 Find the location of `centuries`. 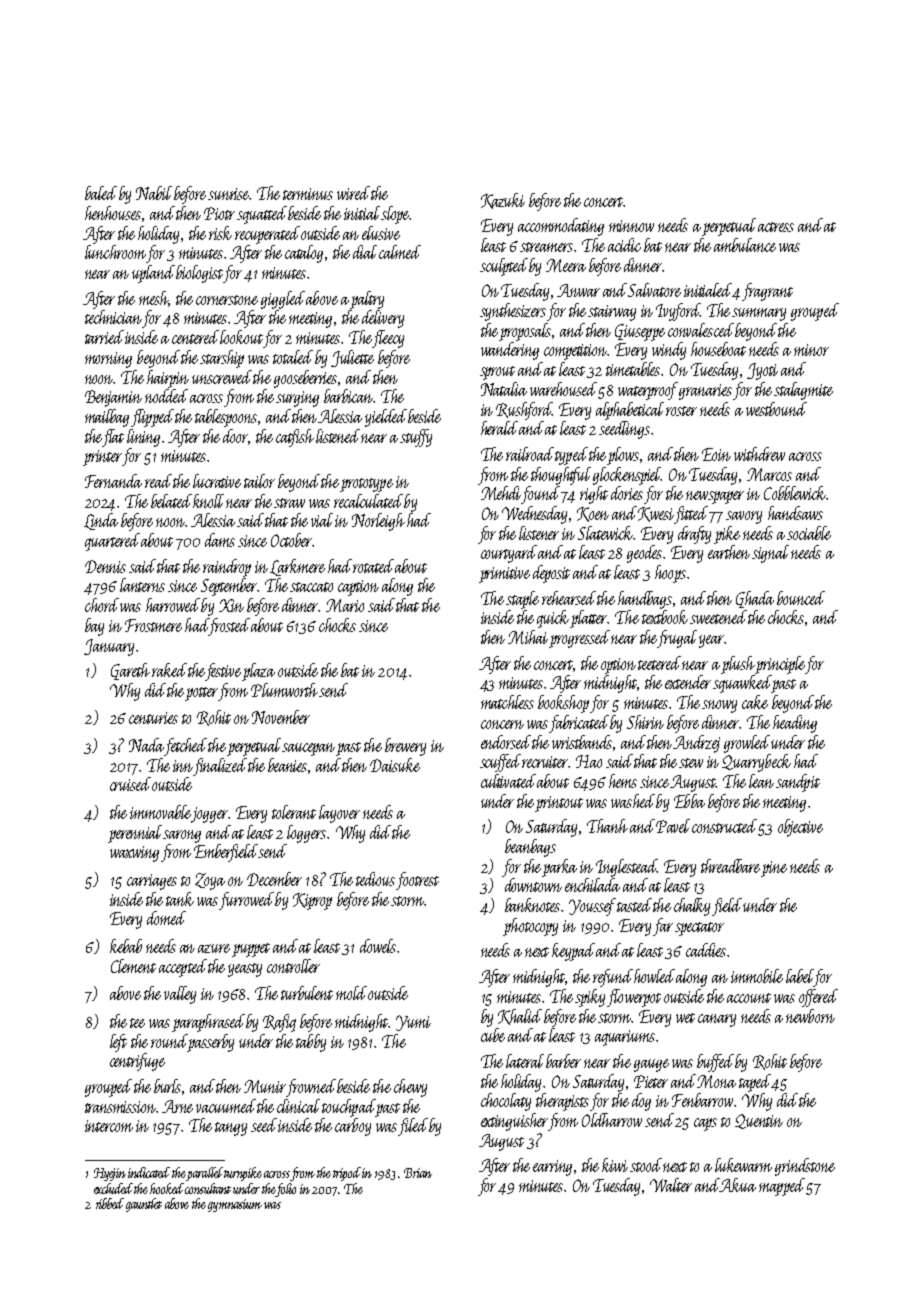

centuries is located at coordinates (153, 718).
